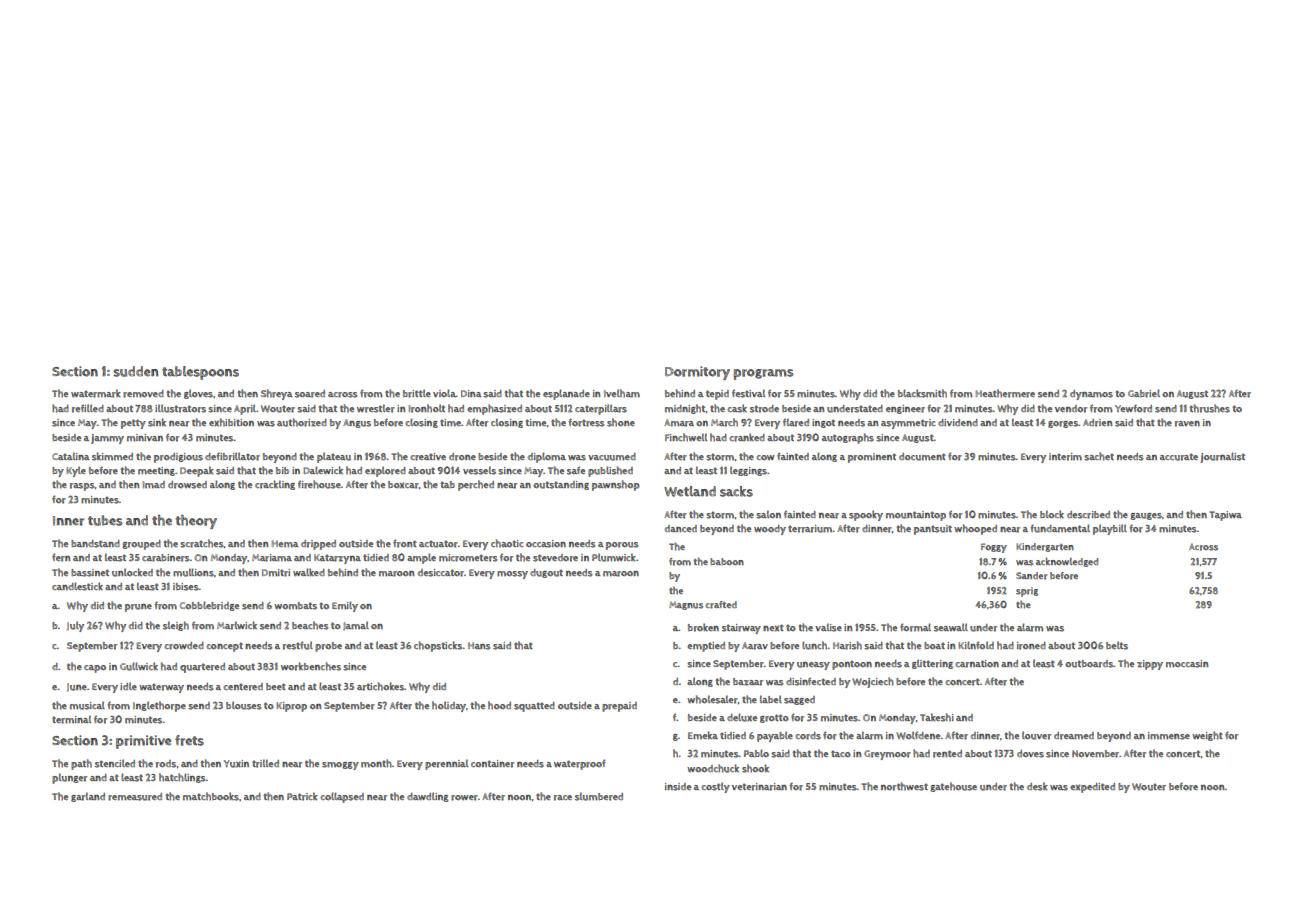 The height and width of the screenshot is (924, 1308). I want to click on slumbered, so click(599, 796).
